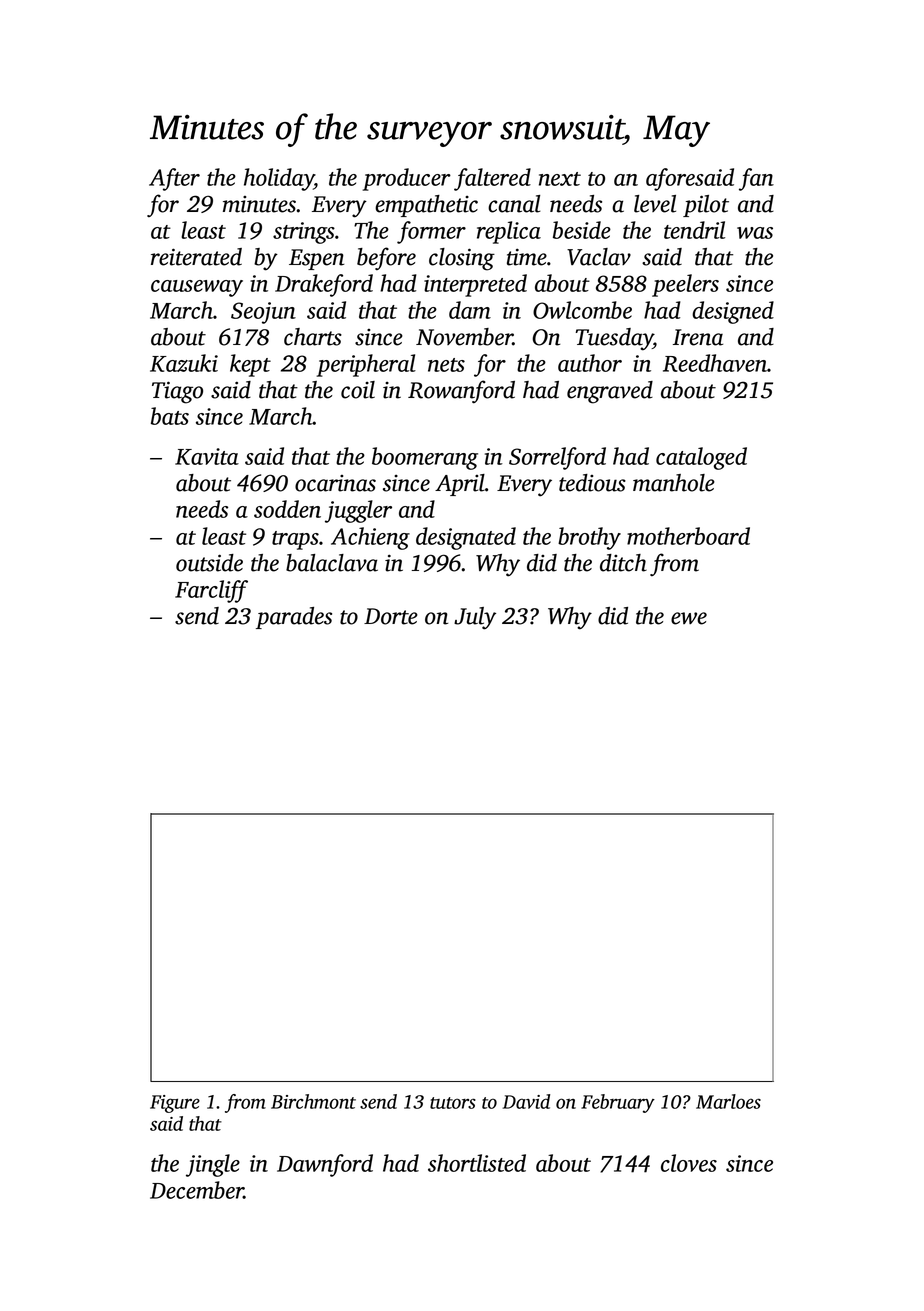 The width and height of the screenshot is (924, 1311). What do you see at coordinates (324, 285) in the screenshot?
I see `Drakeford` at bounding box center [324, 285].
